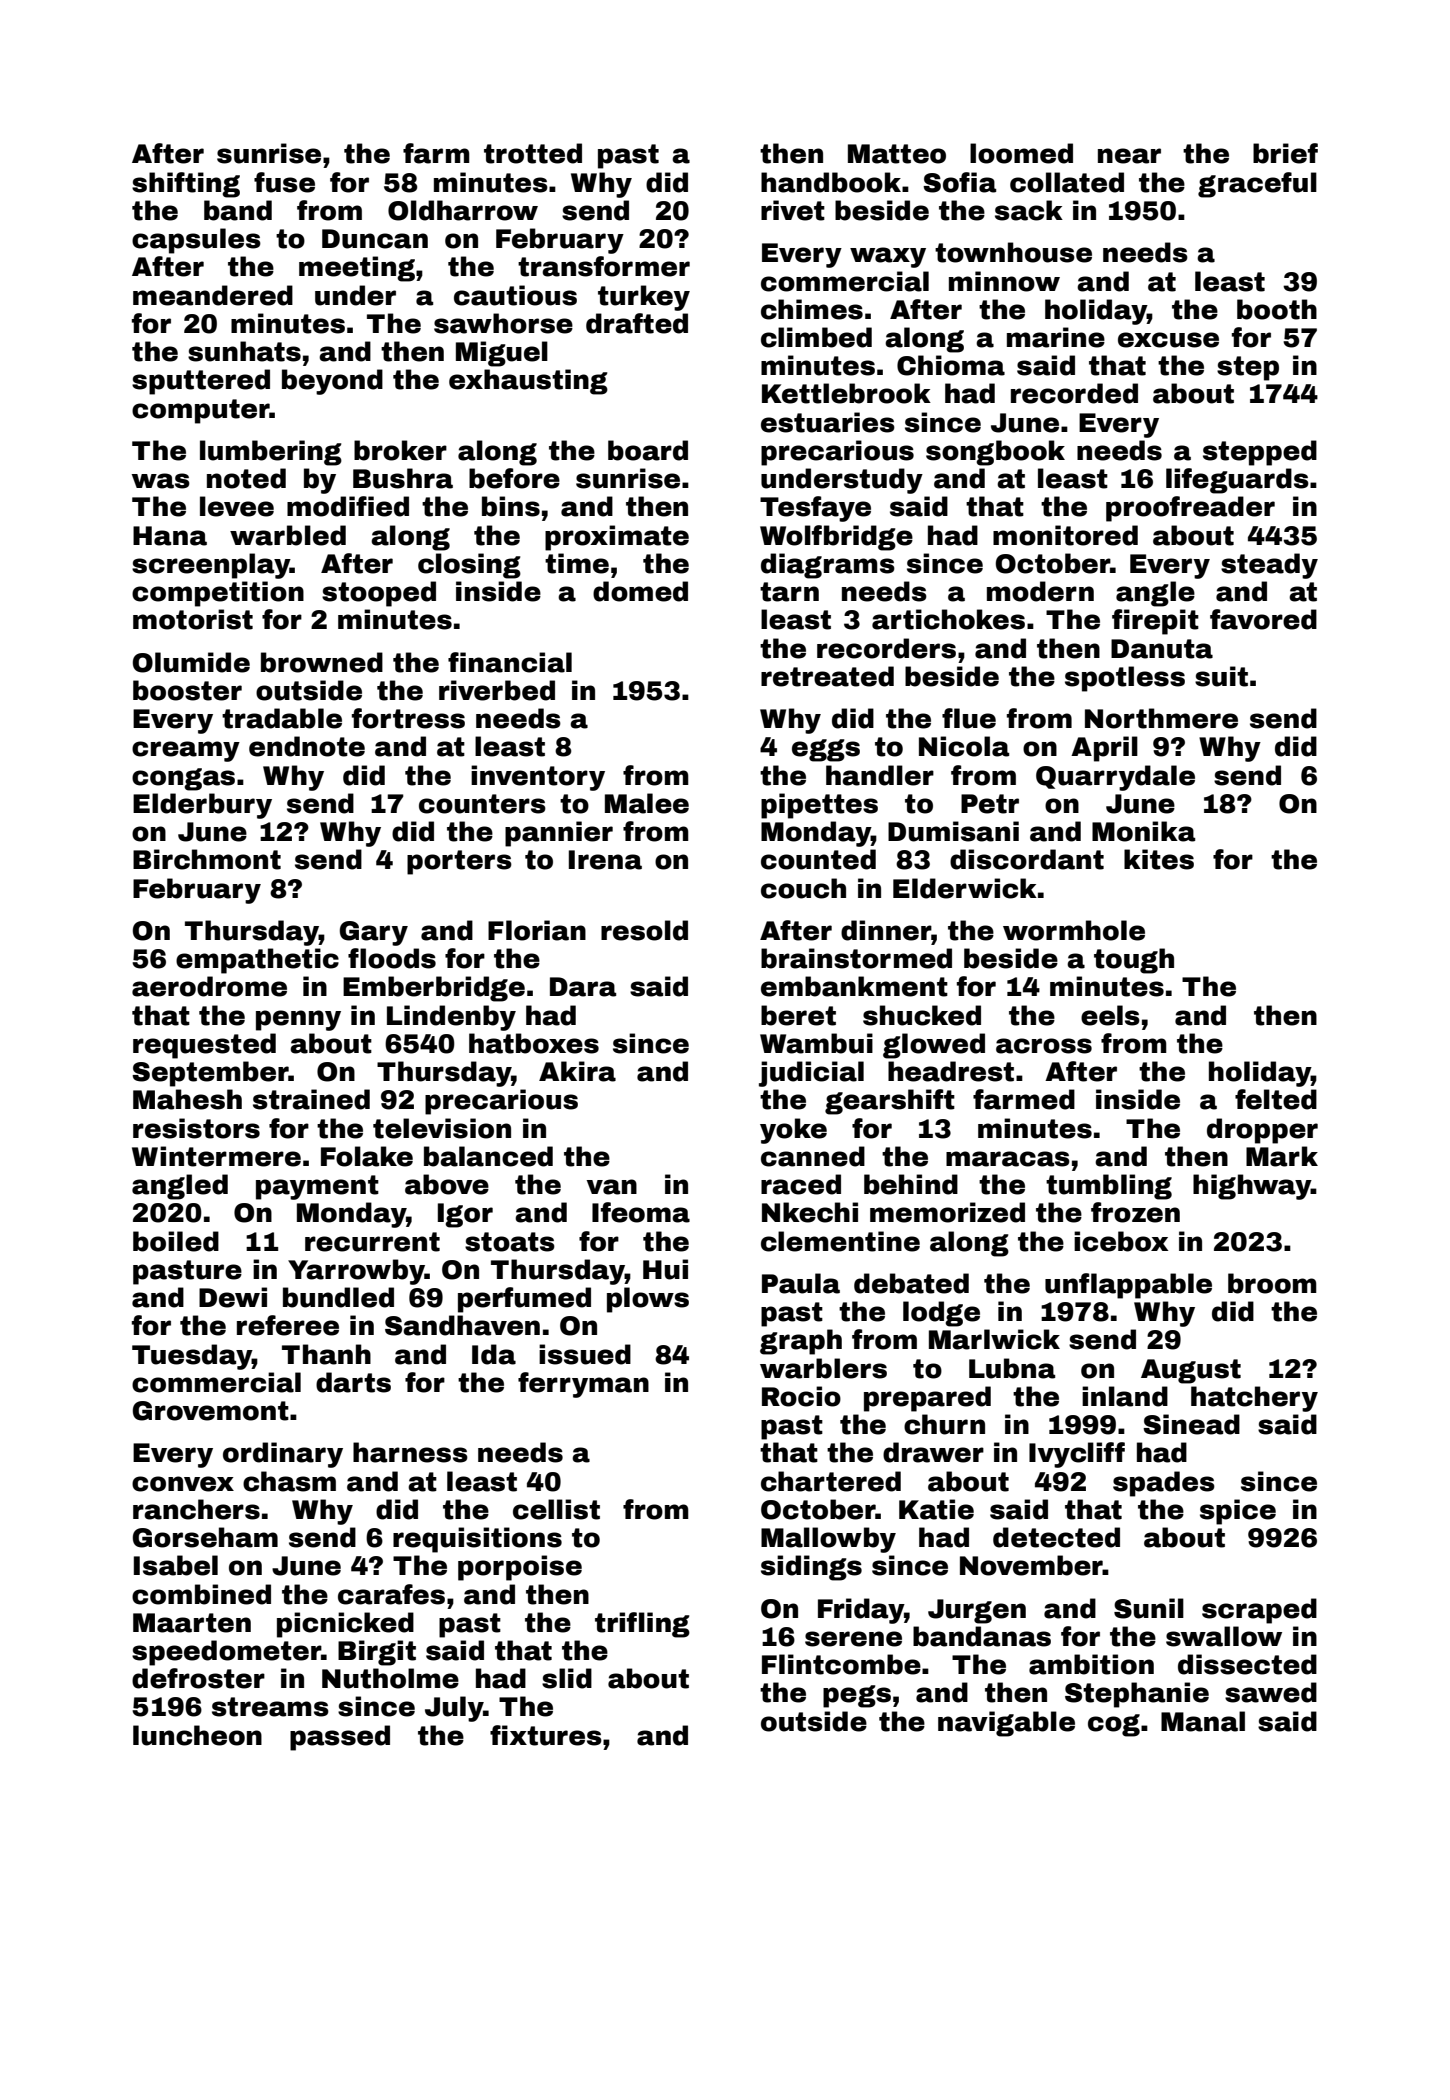  I want to click on fuse, so click(284, 182).
